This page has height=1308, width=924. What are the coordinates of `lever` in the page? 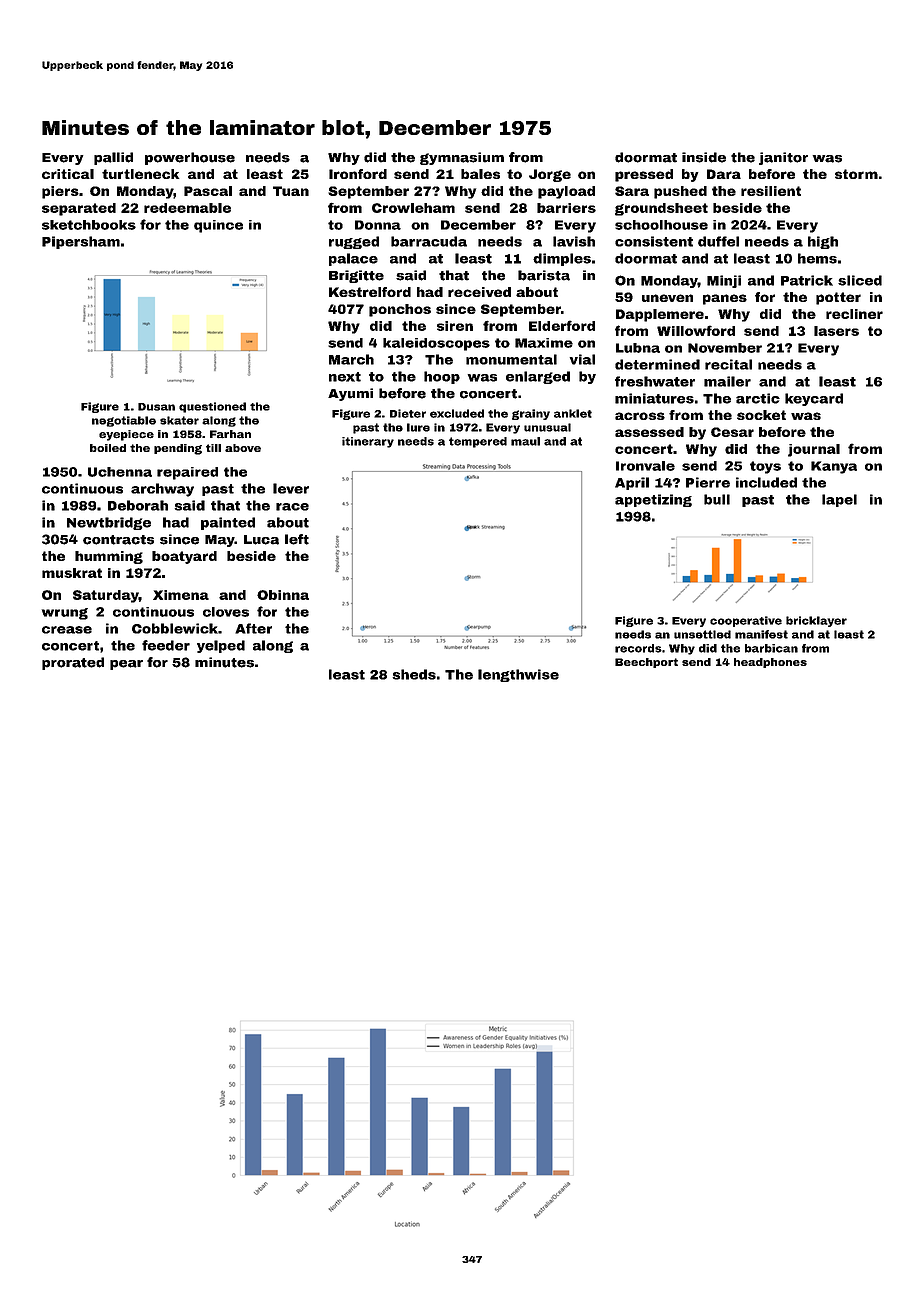 It's located at (291, 488).
